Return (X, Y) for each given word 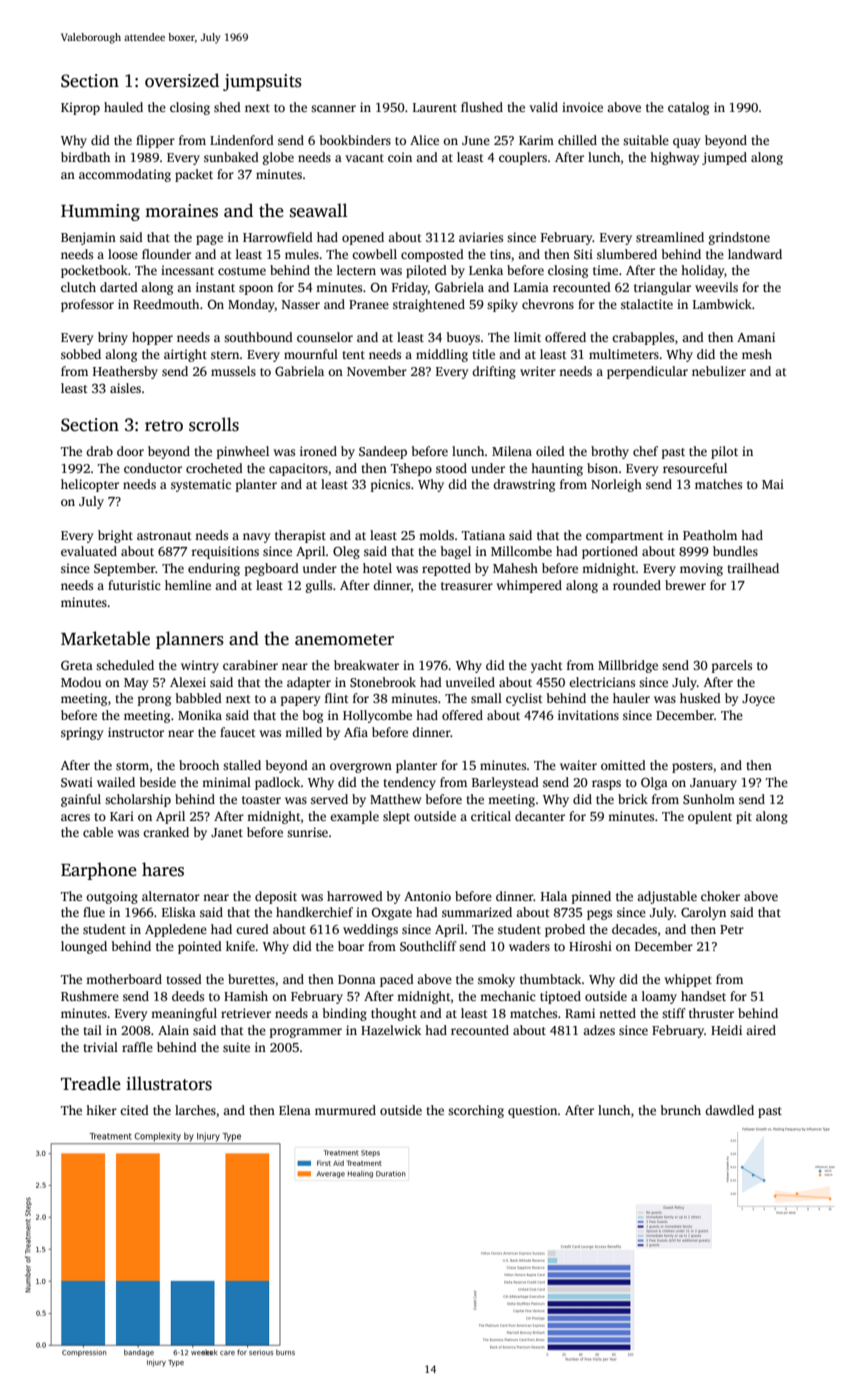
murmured (345, 1110)
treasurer (467, 586)
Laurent (435, 107)
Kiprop (80, 108)
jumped (724, 158)
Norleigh (616, 485)
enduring (214, 569)
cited (134, 1110)
